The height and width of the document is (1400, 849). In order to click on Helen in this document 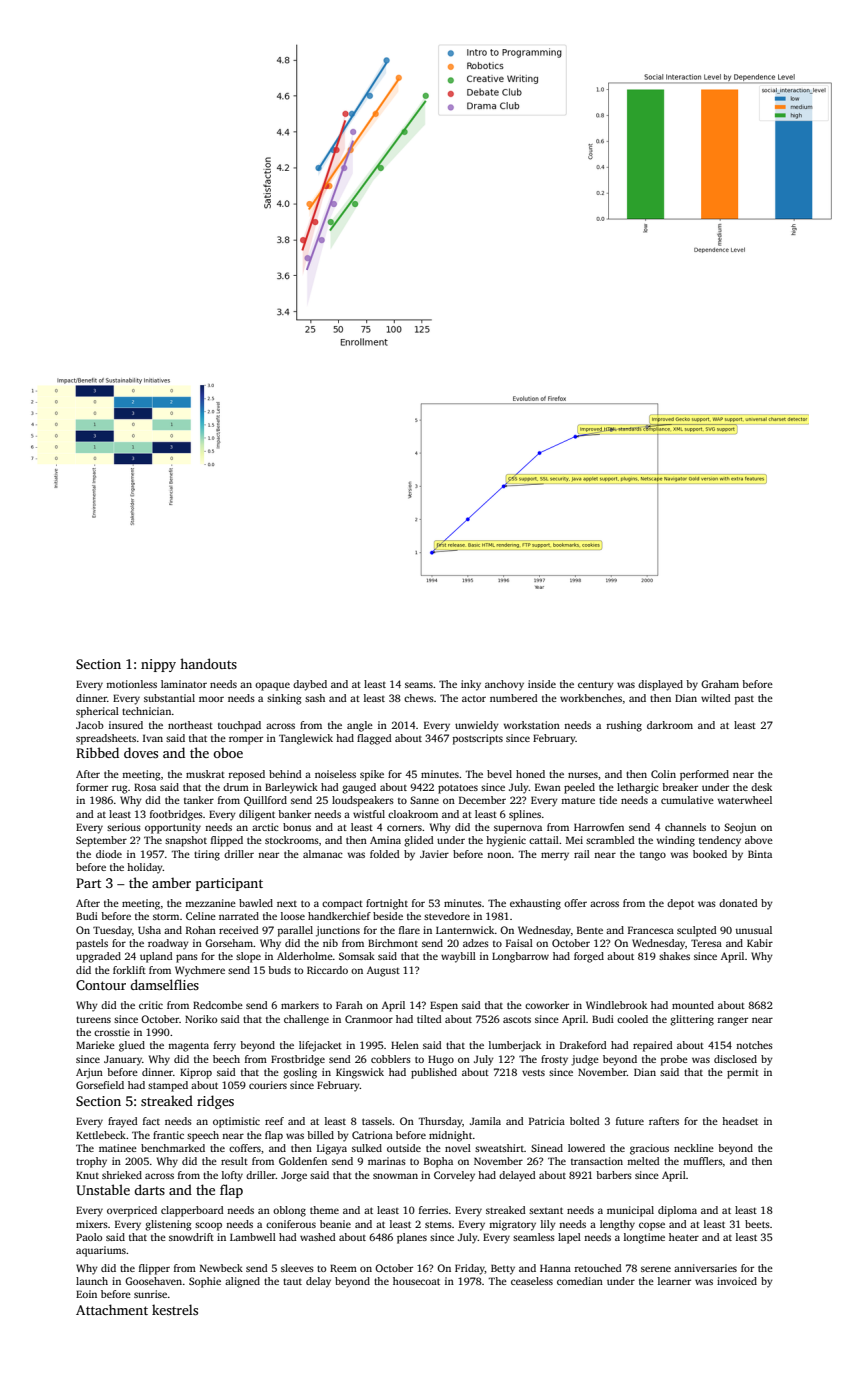, I will do `click(405, 1045)`.
